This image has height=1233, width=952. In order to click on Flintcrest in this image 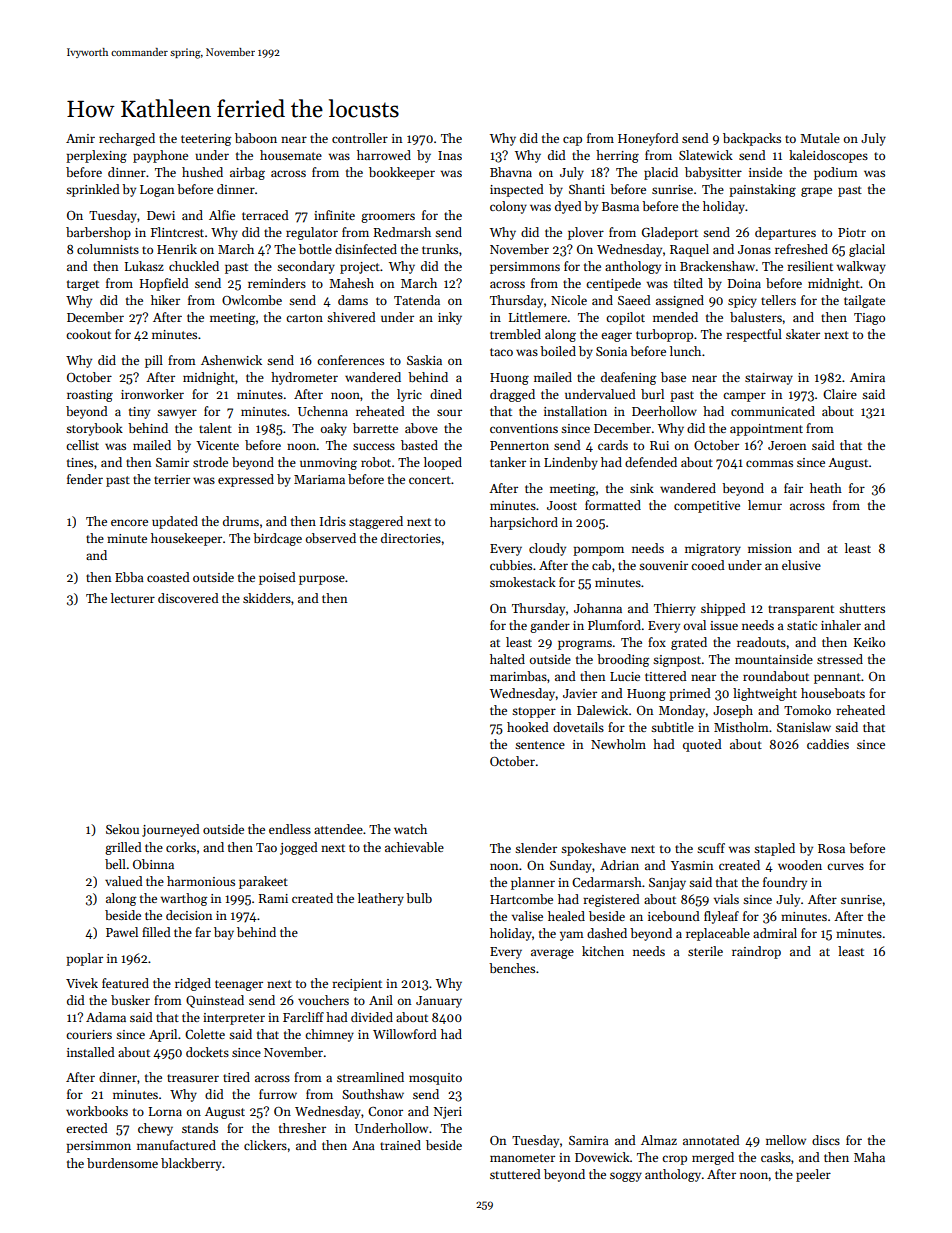, I will do `click(177, 232)`.
